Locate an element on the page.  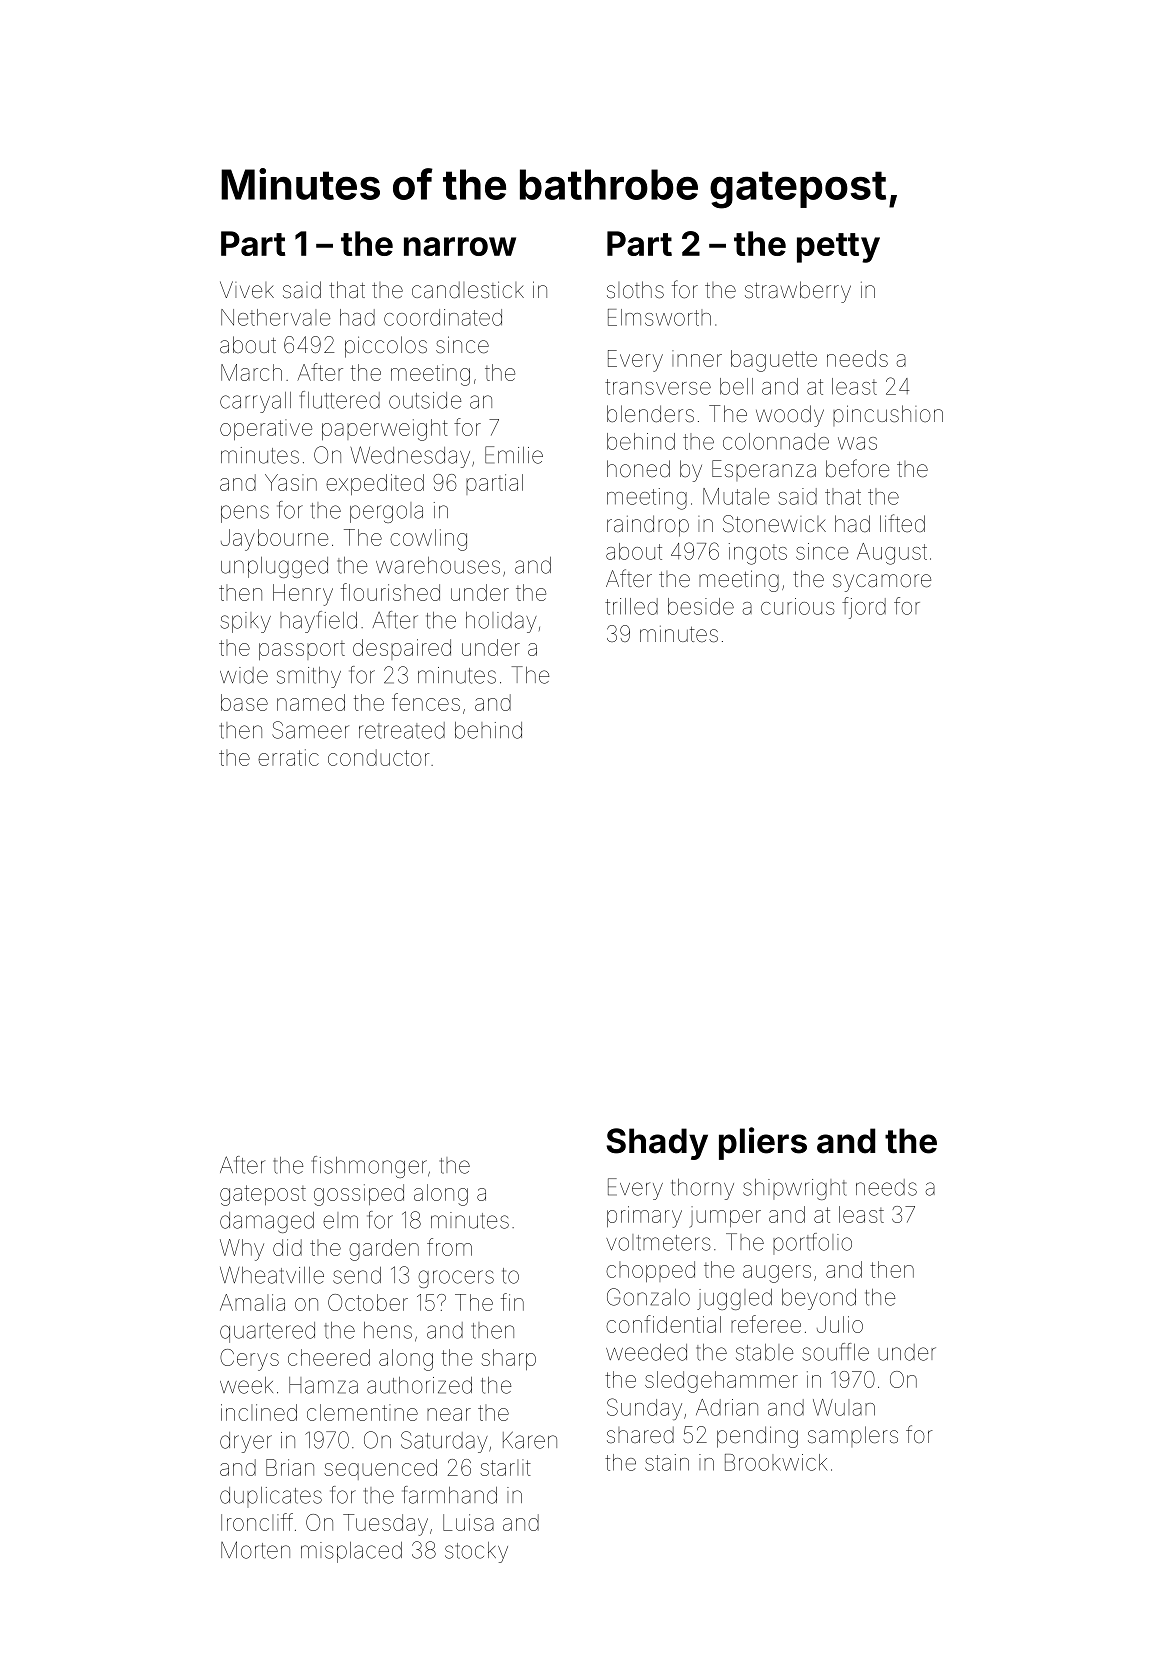
damaged is located at coordinates (267, 1222).
